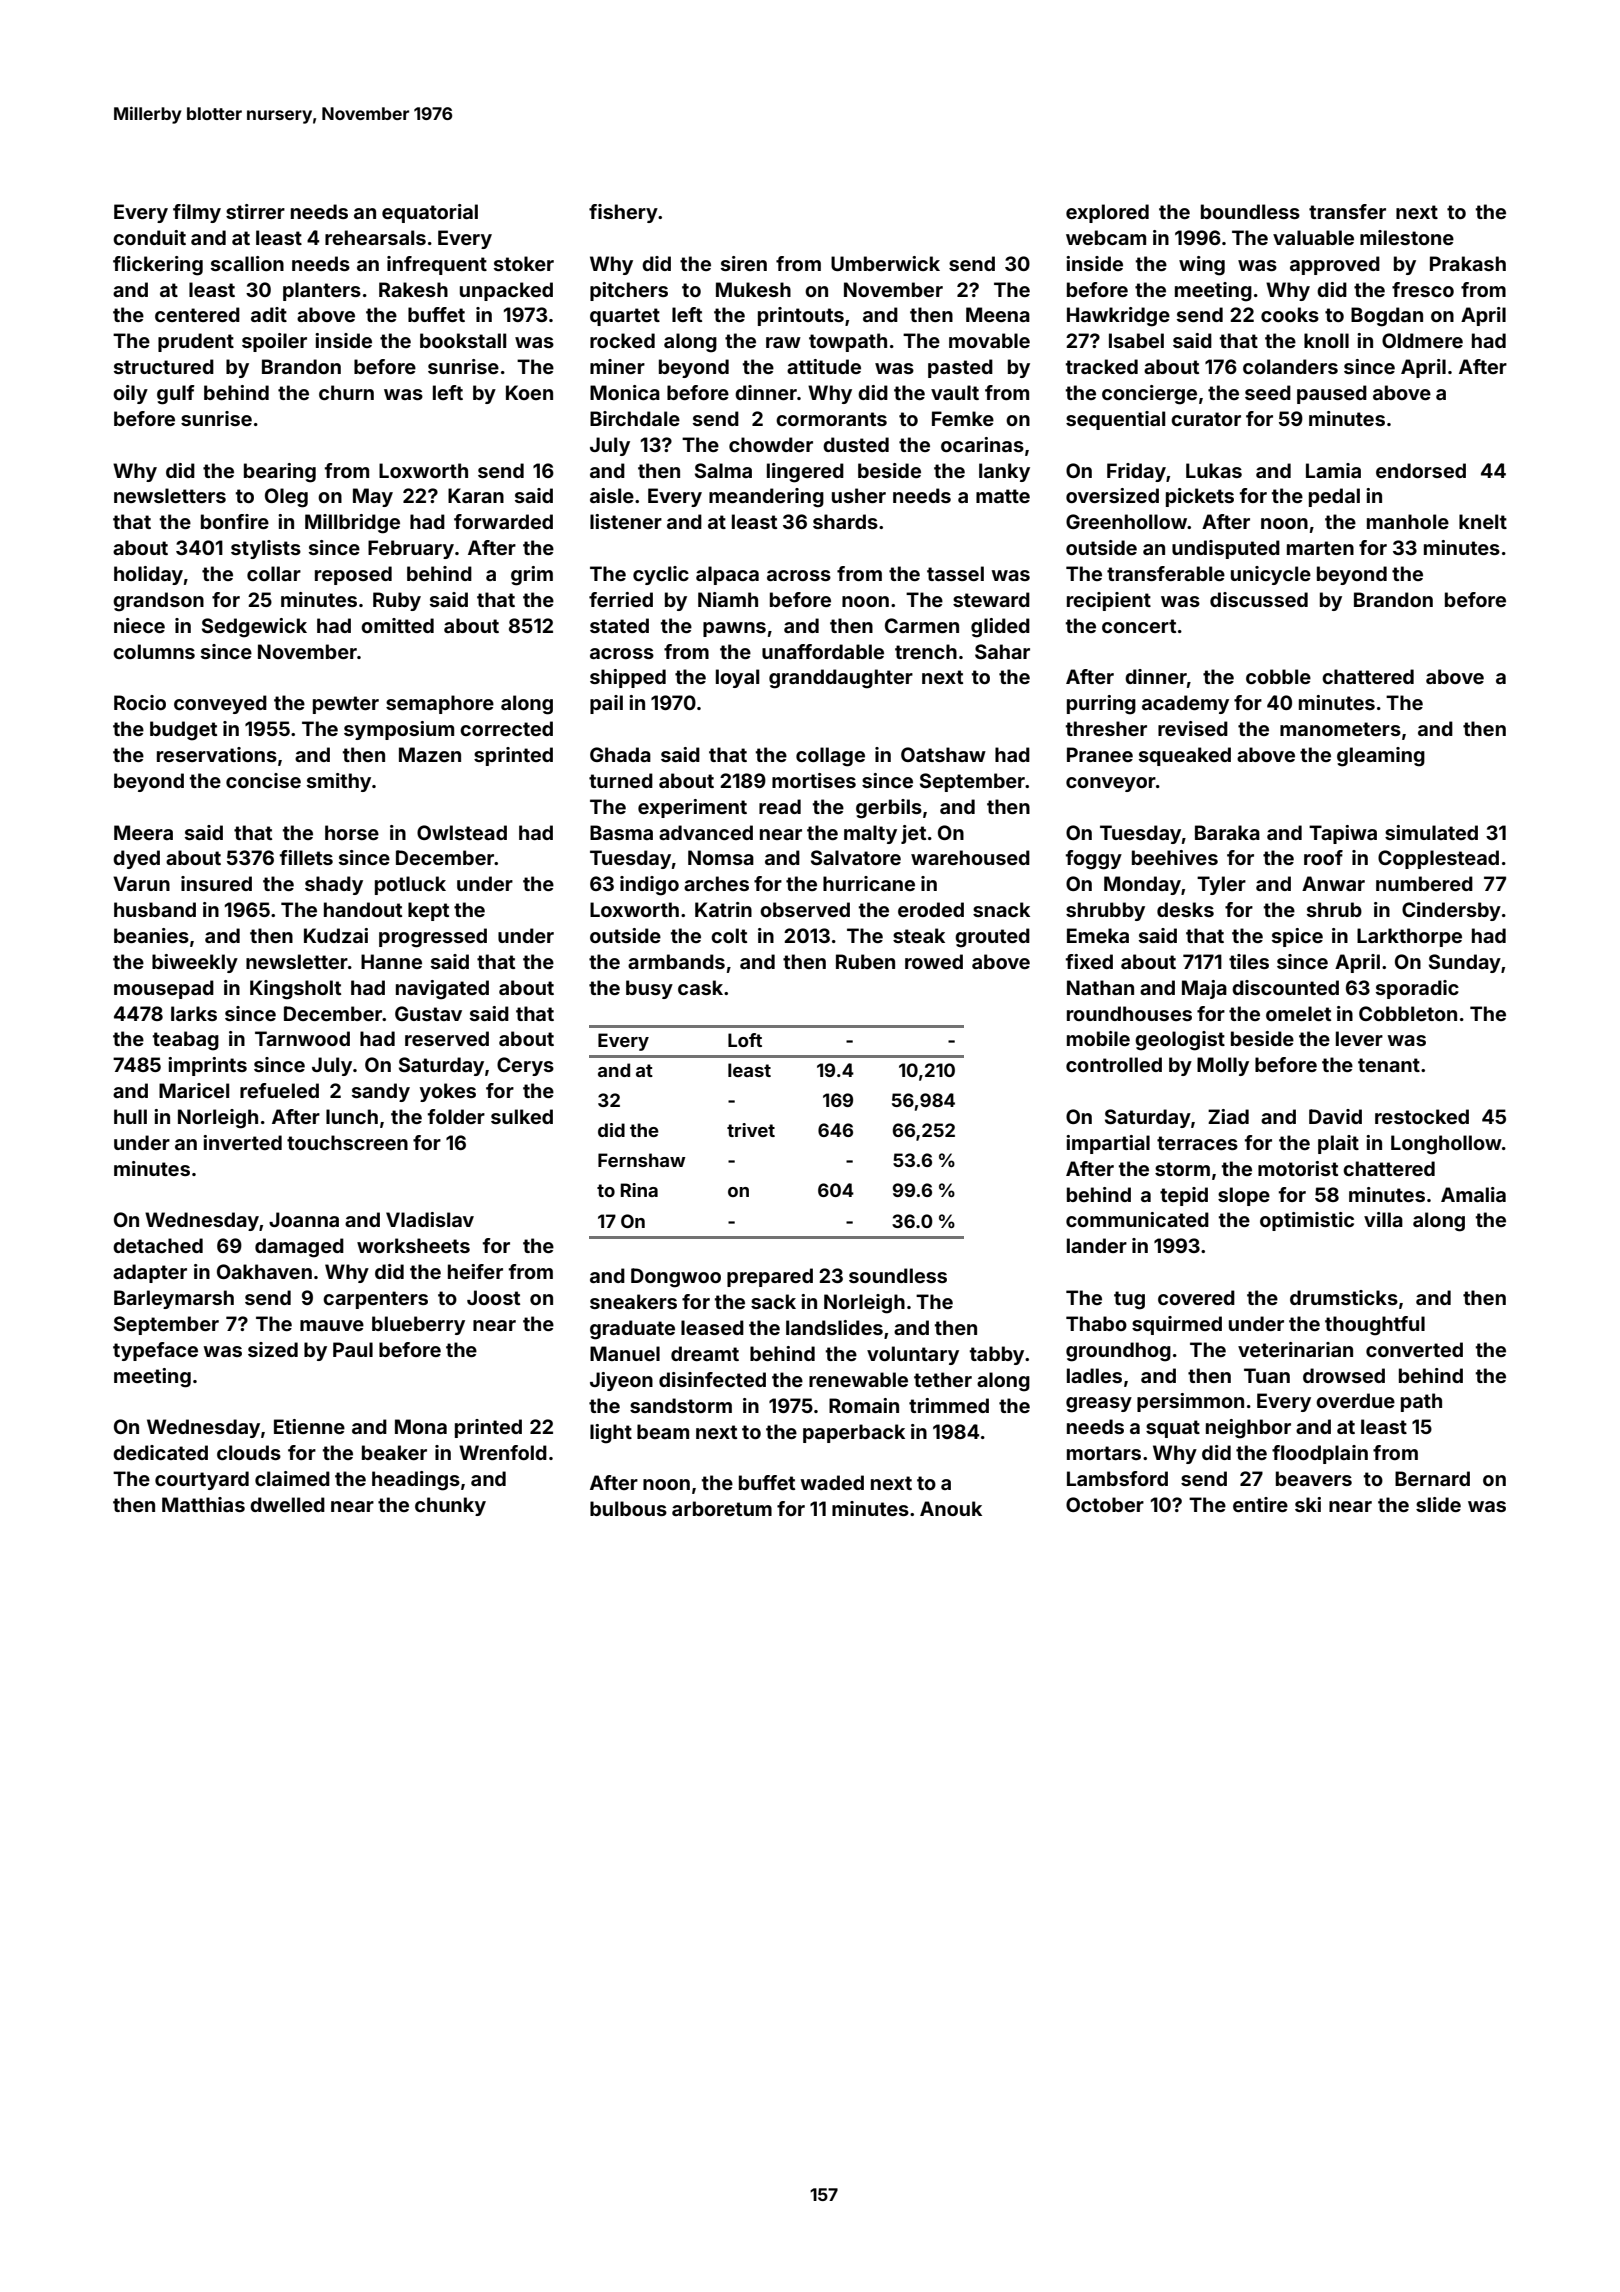 This screenshot has width=1620, height=2292. What do you see at coordinates (1185, 756) in the screenshot?
I see `squeaked` at bounding box center [1185, 756].
